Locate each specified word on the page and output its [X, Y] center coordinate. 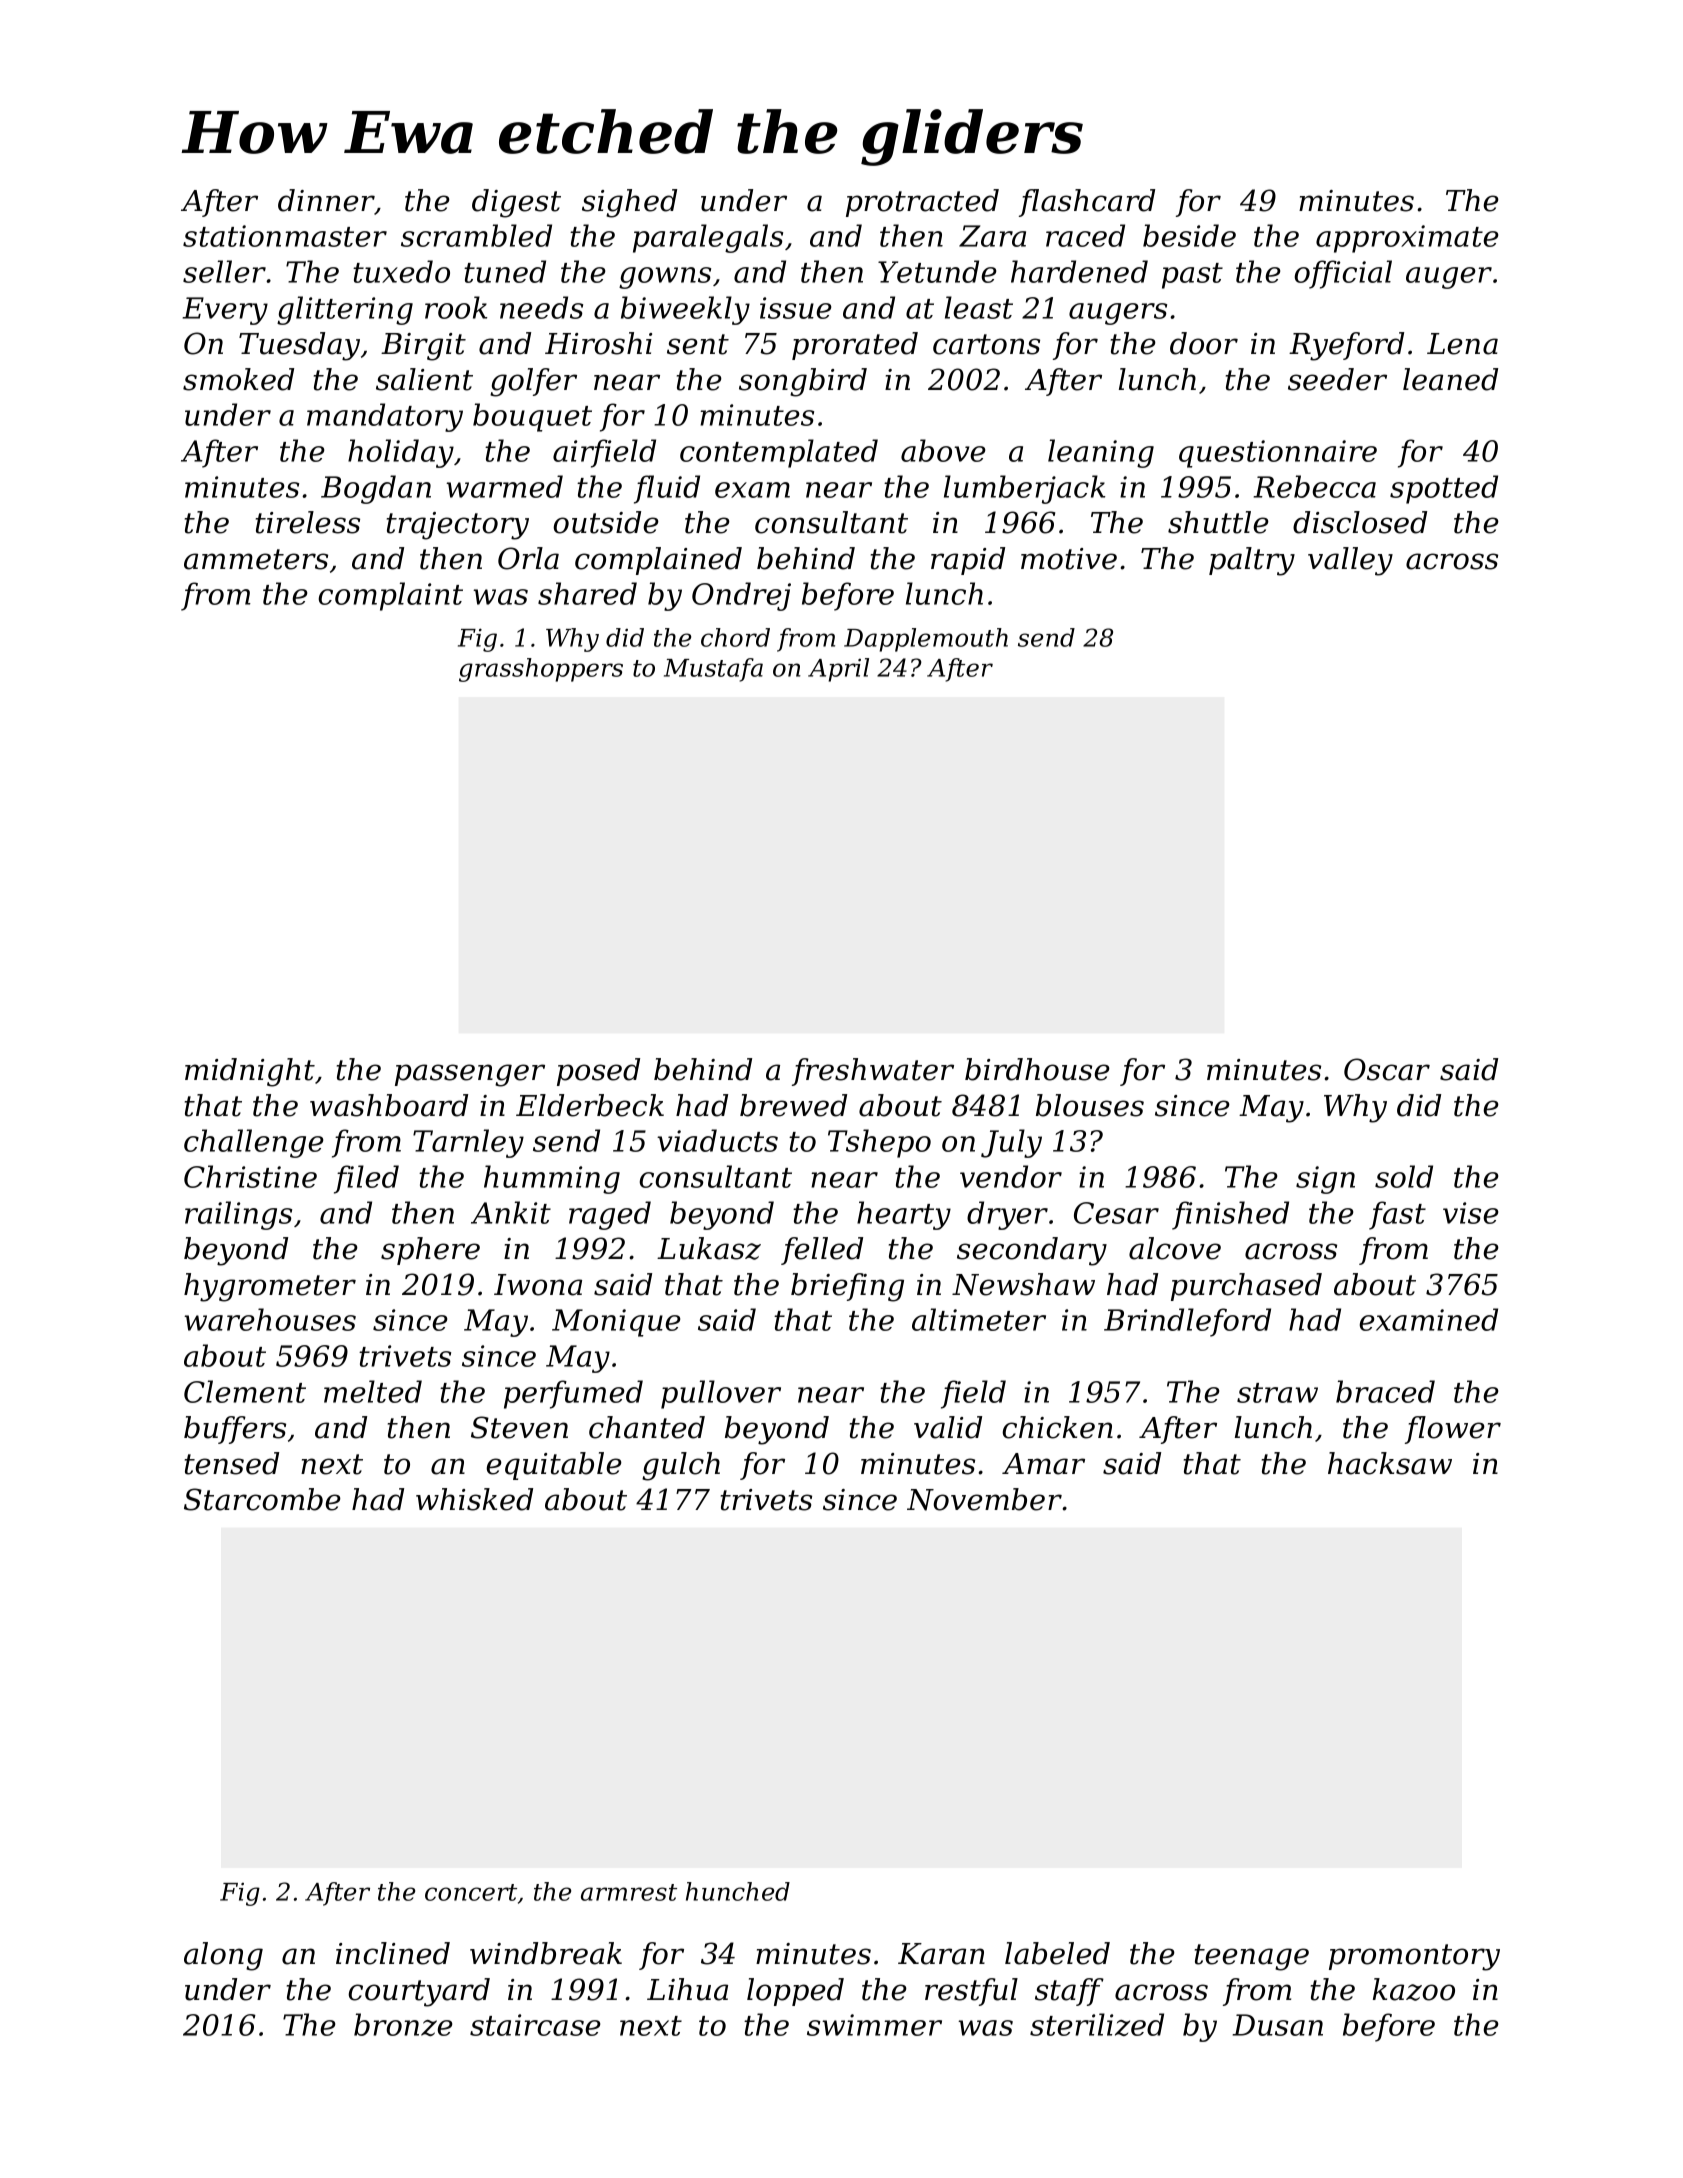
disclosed [1360, 522]
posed [598, 1072]
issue [795, 308]
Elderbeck [590, 1105]
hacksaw [1390, 1463]
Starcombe [262, 1499]
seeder [1337, 379]
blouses [1090, 1105]
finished [1230, 1215]
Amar [1043, 1464]
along [223, 1956]
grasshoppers [541, 670]
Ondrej [741, 596]
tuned [505, 271]
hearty [904, 1215]
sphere [430, 1251]
